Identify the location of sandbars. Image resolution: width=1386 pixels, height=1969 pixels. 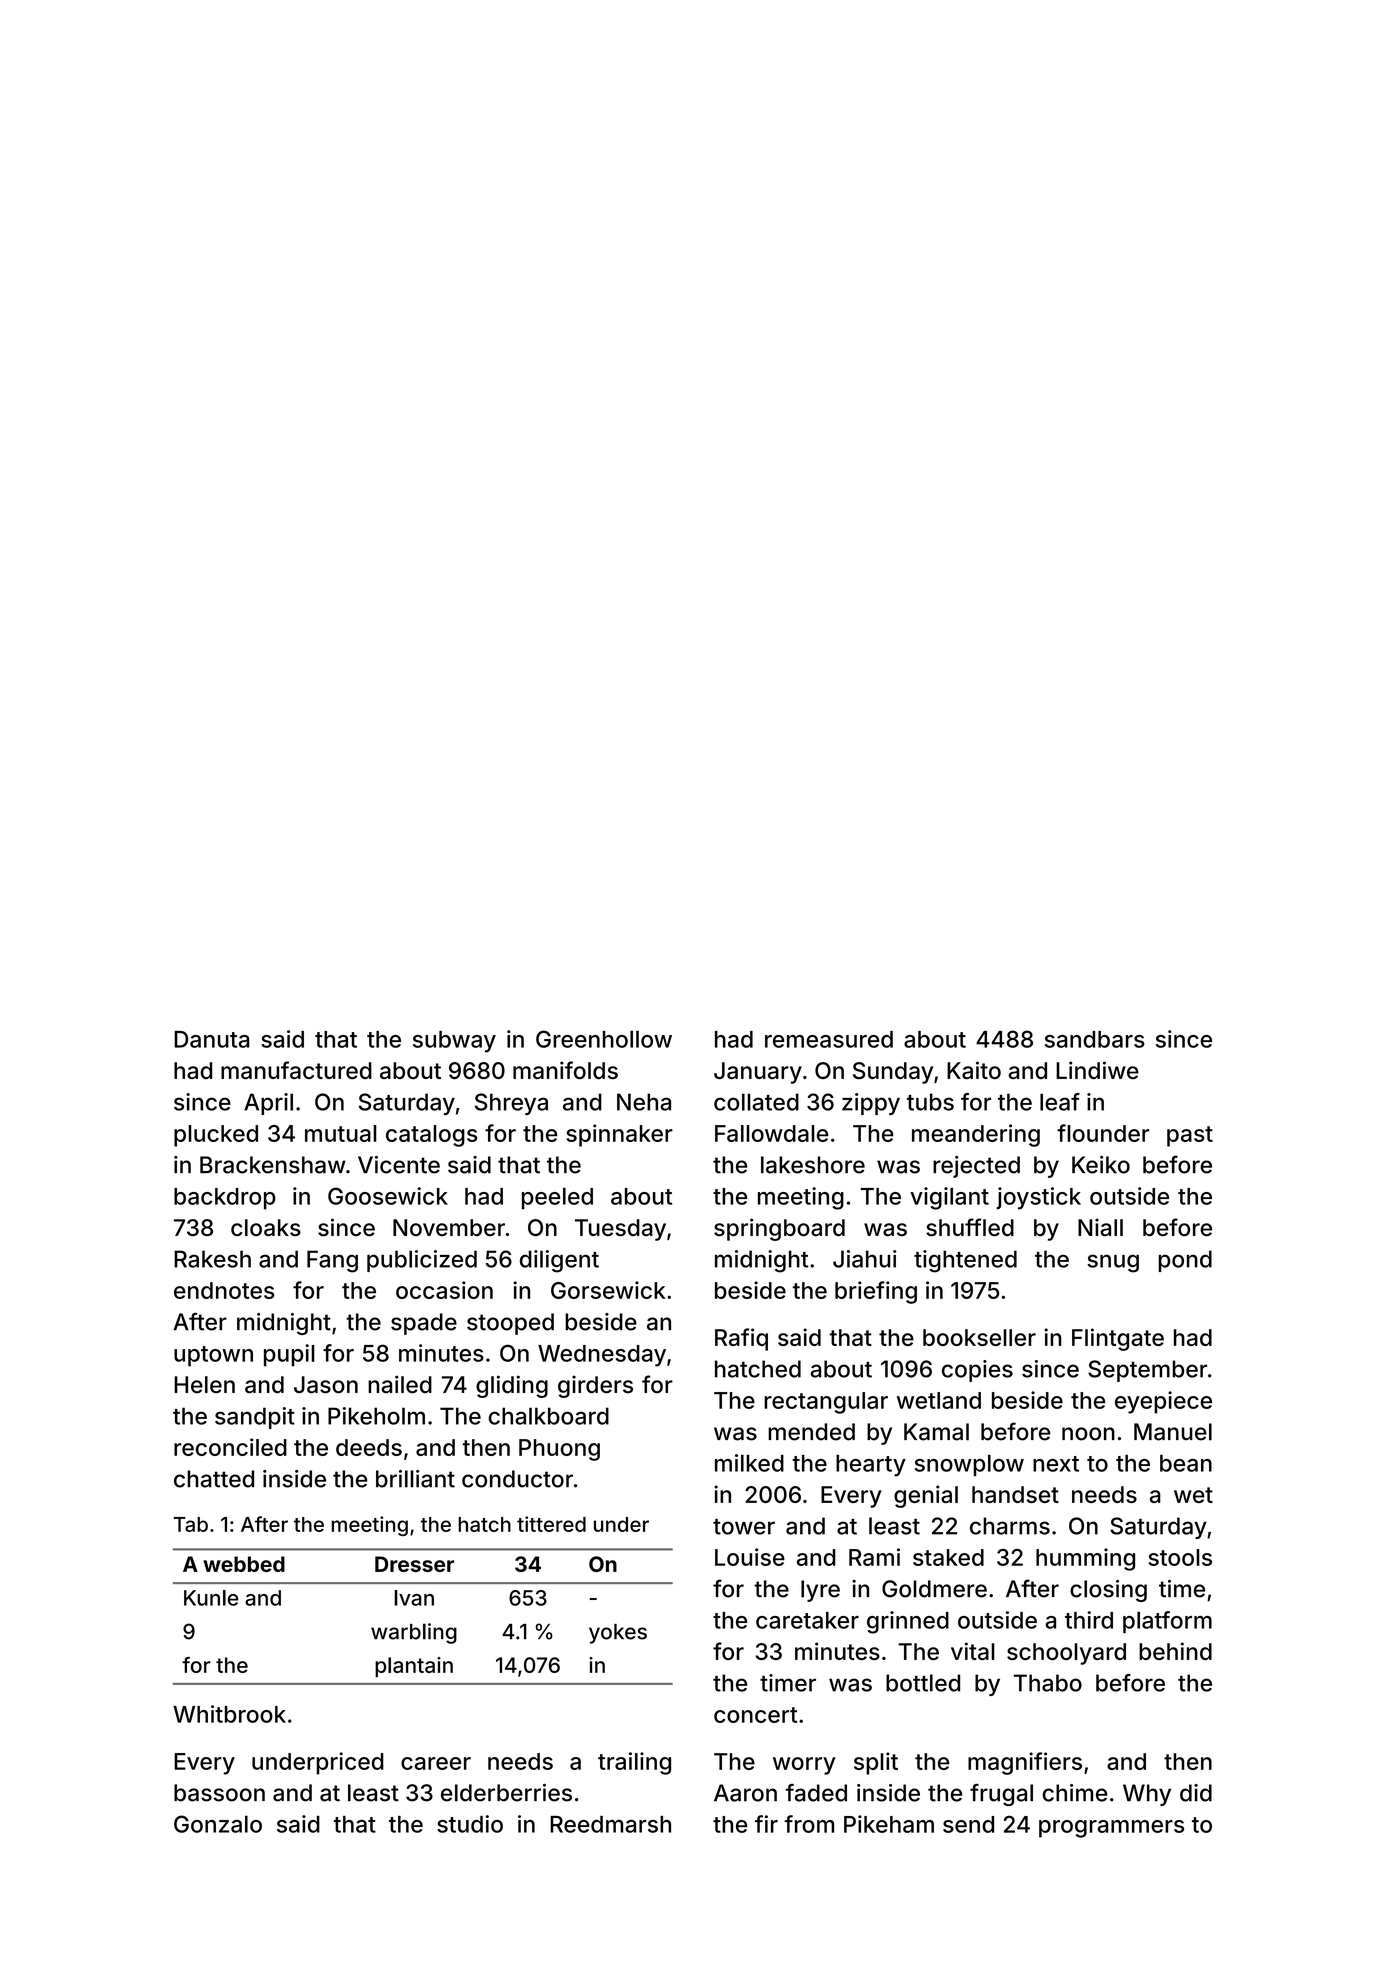
(1095, 1039).
